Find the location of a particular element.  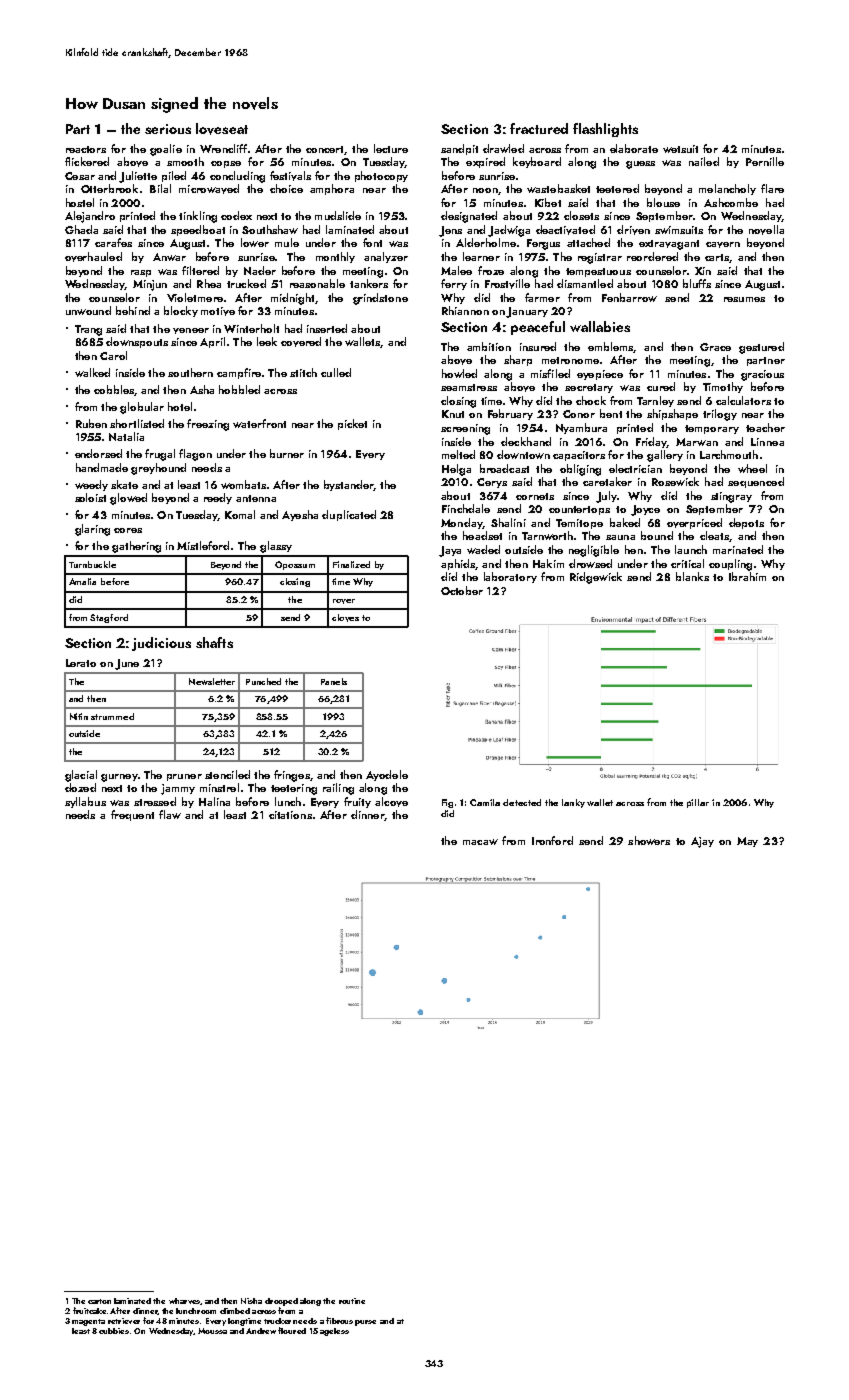

macaw is located at coordinates (480, 842).
